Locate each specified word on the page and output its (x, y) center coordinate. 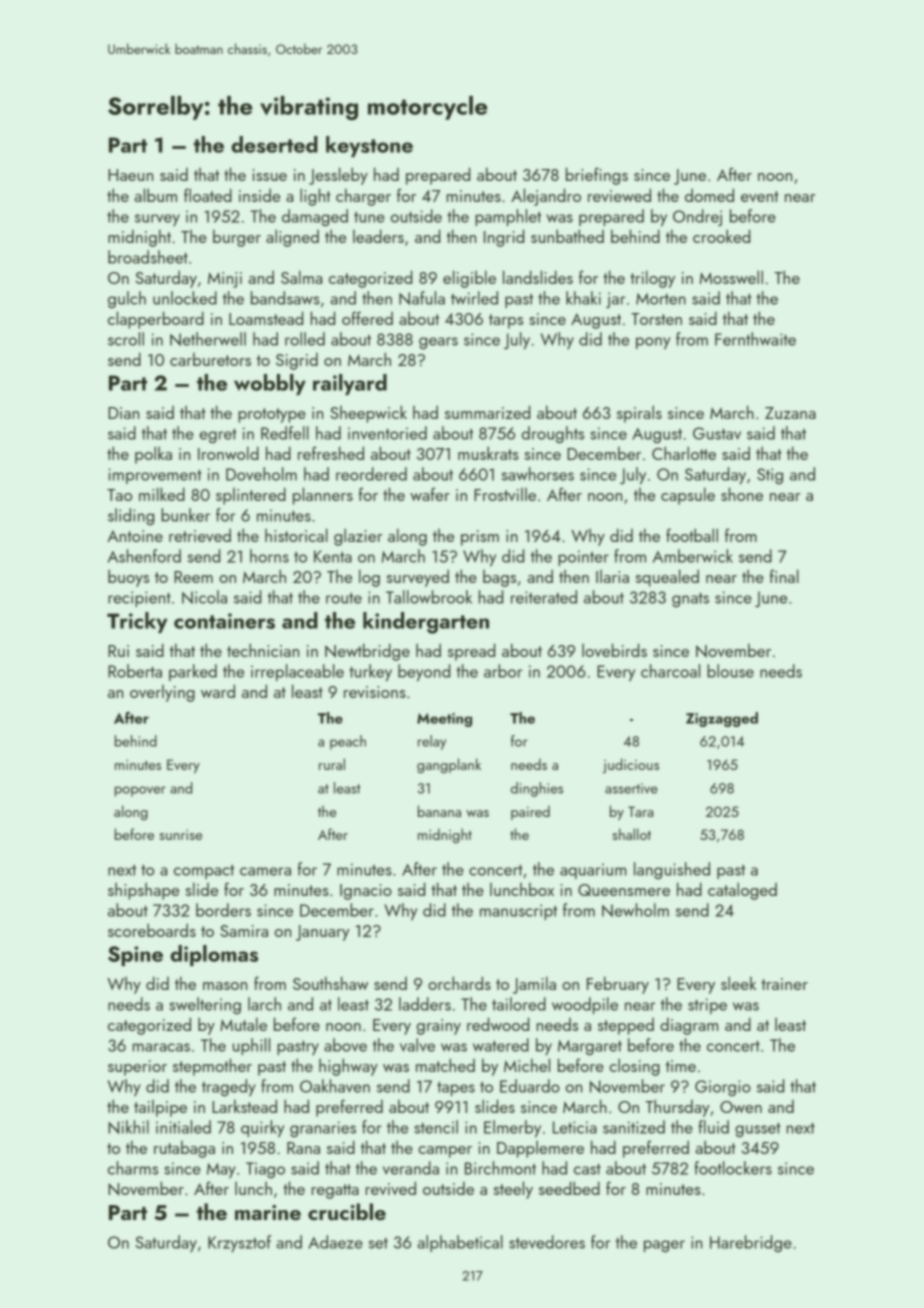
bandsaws (285, 298)
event (760, 196)
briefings (597, 176)
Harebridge (751, 1243)
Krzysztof (239, 1243)
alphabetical (460, 1243)
